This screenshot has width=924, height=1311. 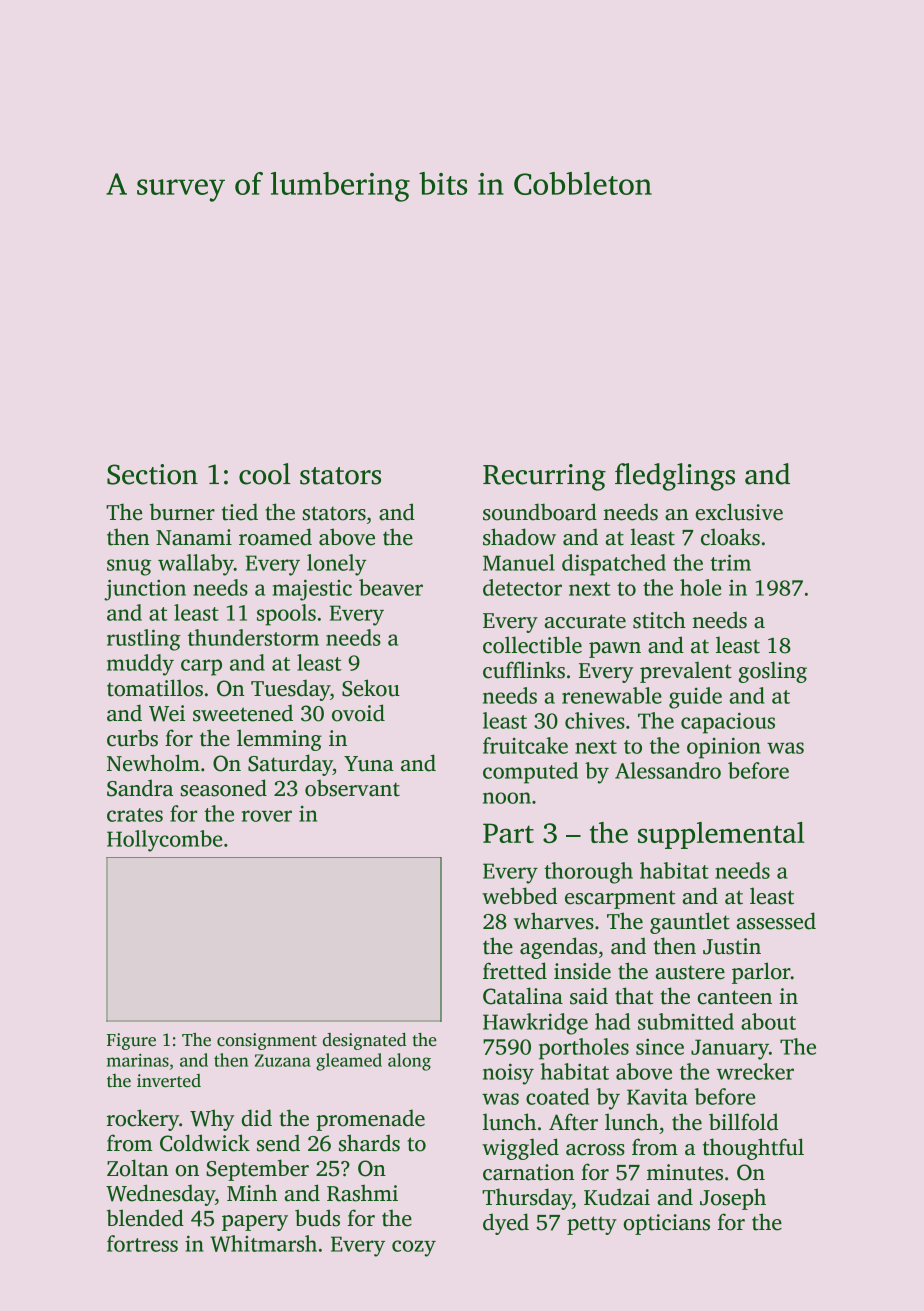 What do you see at coordinates (263, 1243) in the screenshot?
I see `Whitmarsh` at bounding box center [263, 1243].
